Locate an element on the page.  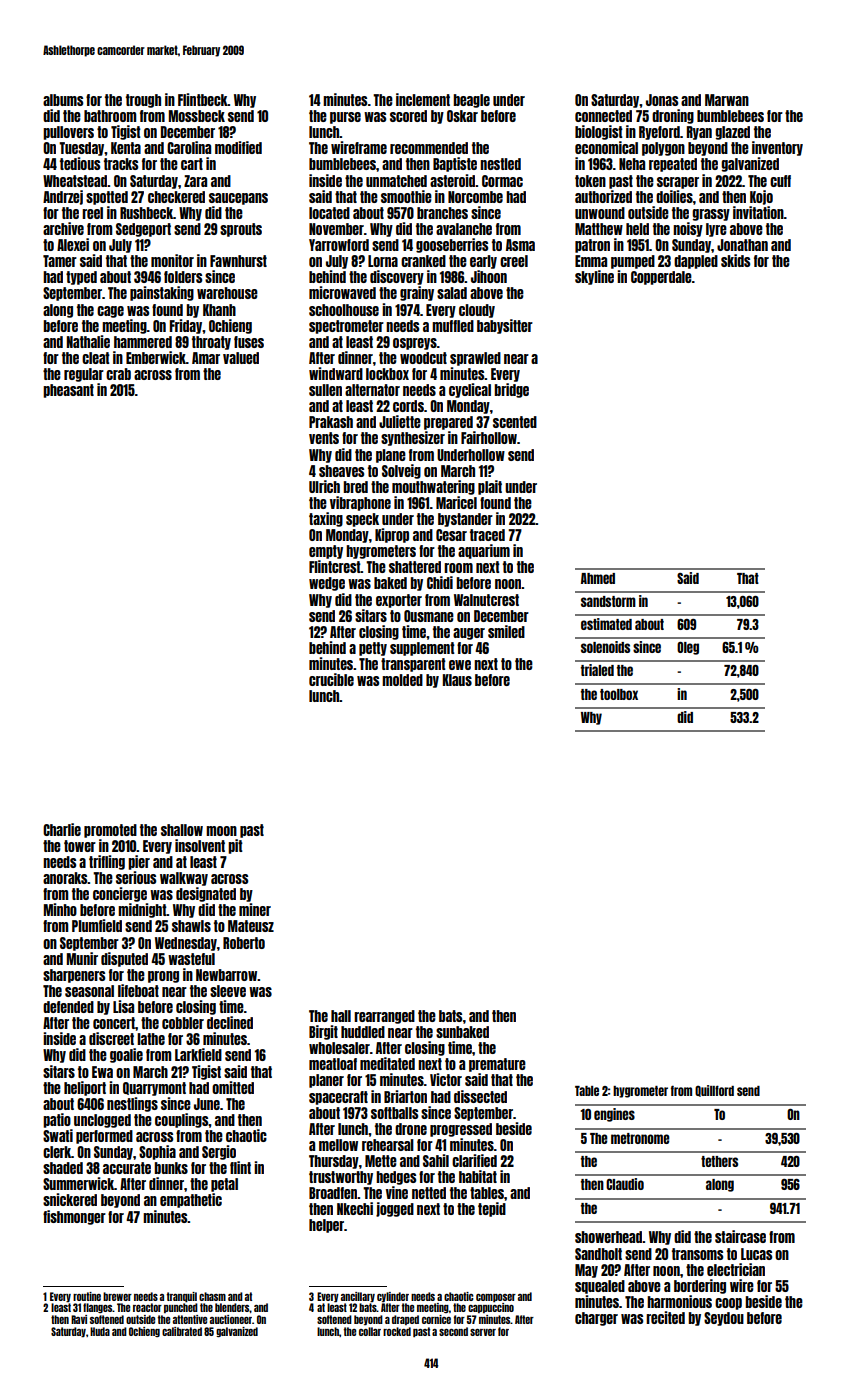
Charlie is located at coordinates (62, 829).
